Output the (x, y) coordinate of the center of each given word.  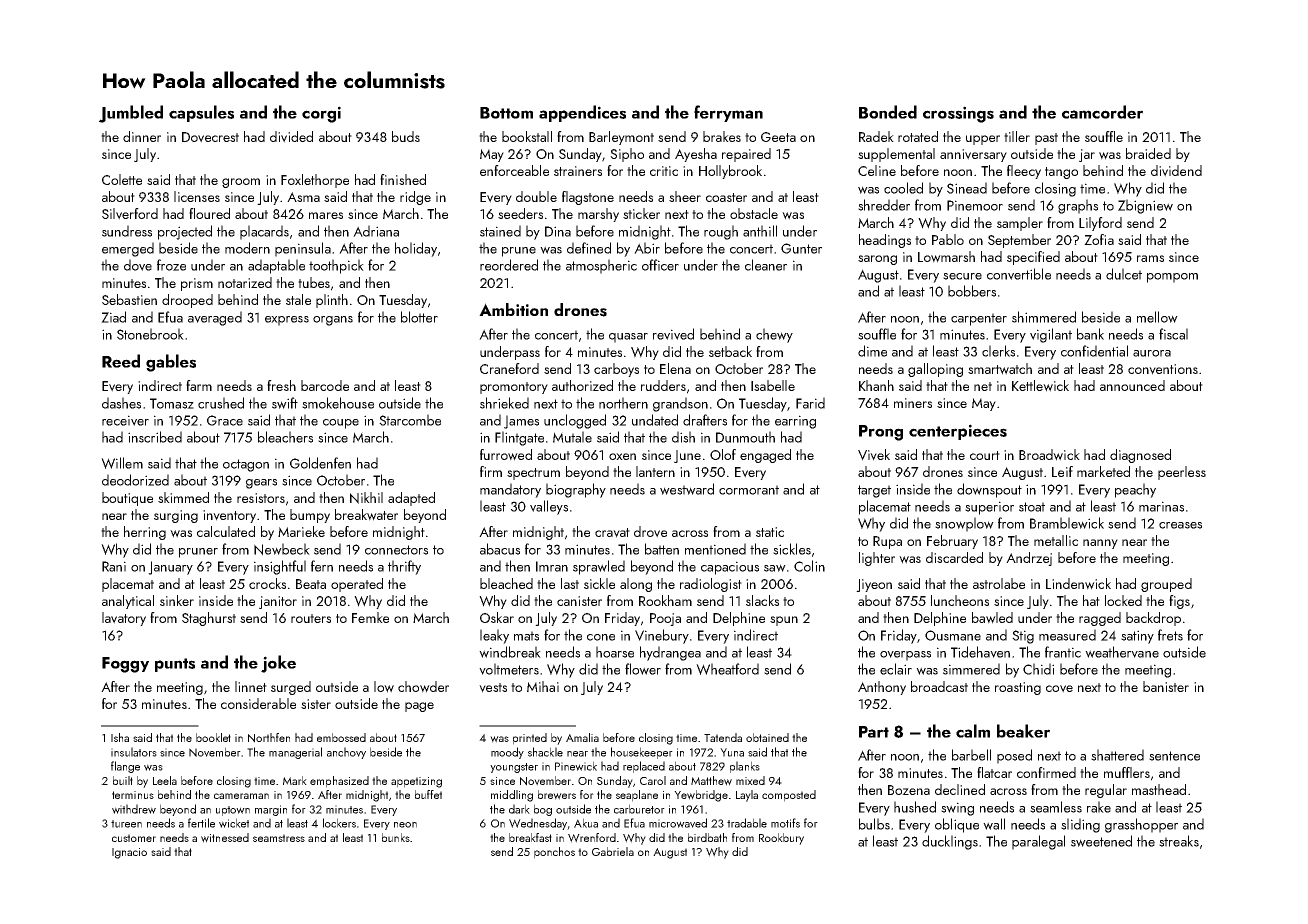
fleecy (1024, 172)
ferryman (728, 113)
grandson (680, 404)
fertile (201, 823)
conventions (1163, 369)
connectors (396, 550)
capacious (730, 568)
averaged (215, 318)
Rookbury (781, 839)
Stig (1023, 637)
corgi (321, 114)
